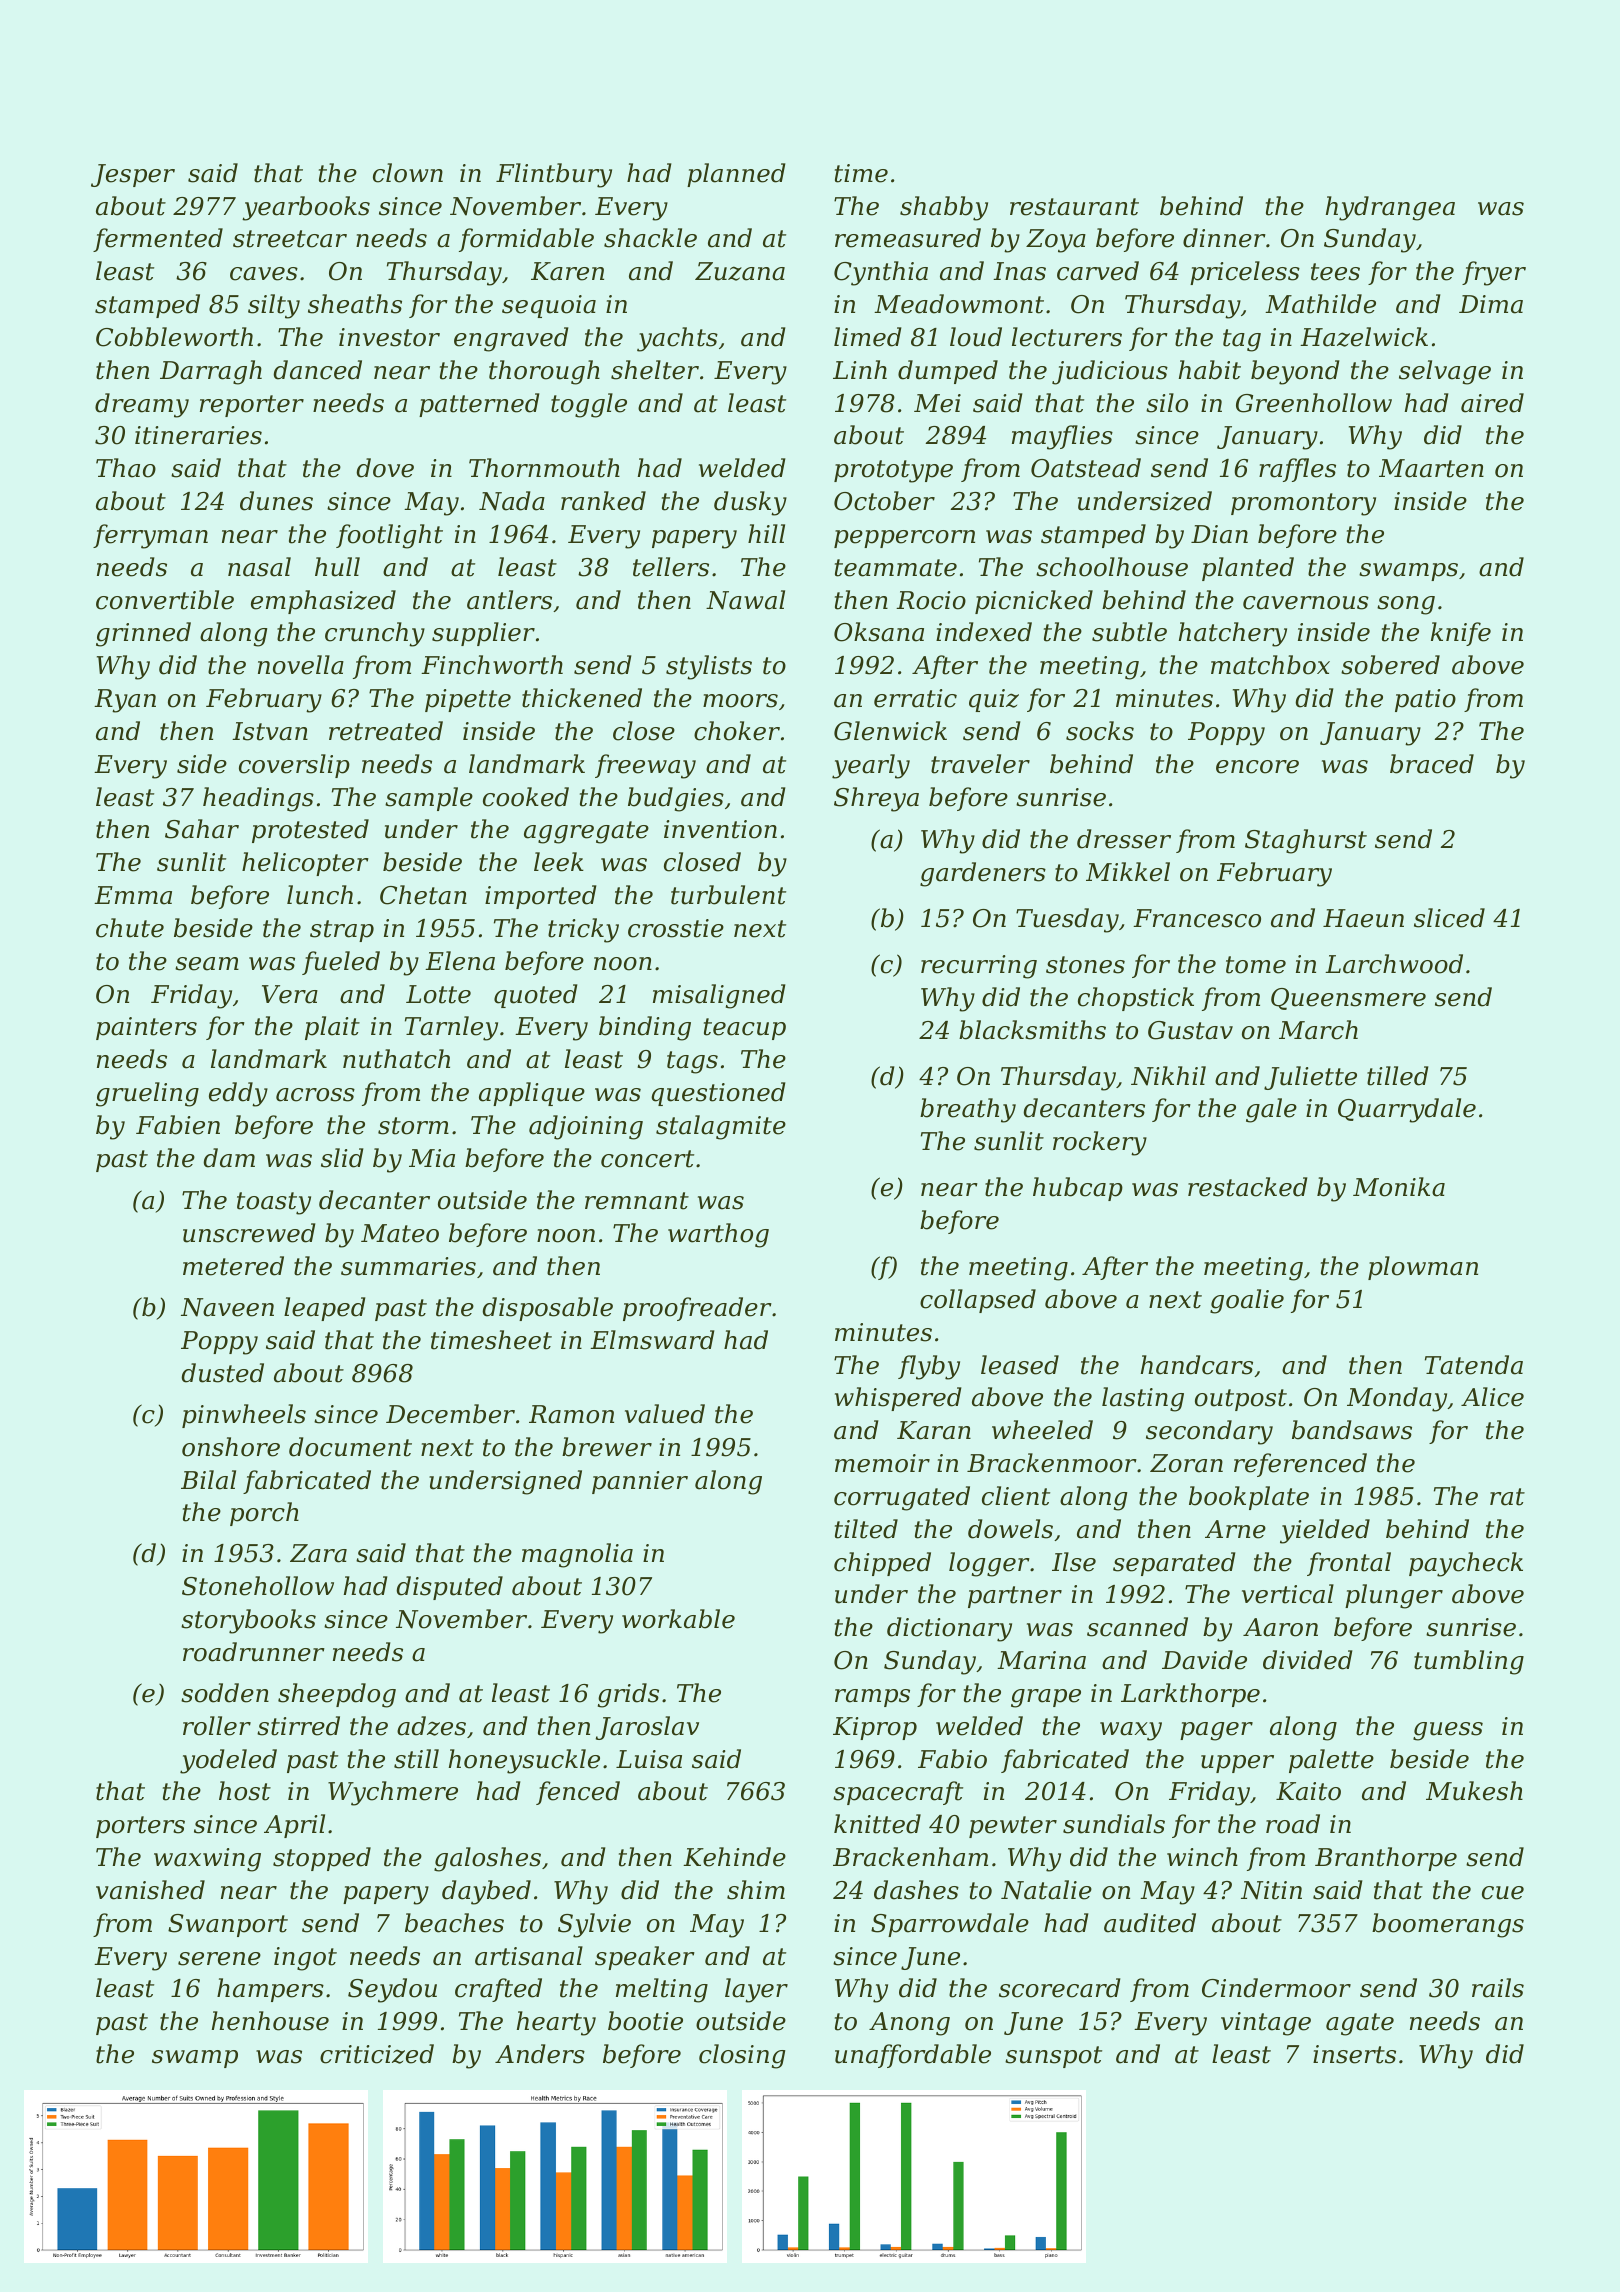  What do you see at coordinates (902, 1498) in the screenshot?
I see `corrugated` at bounding box center [902, 1498].
